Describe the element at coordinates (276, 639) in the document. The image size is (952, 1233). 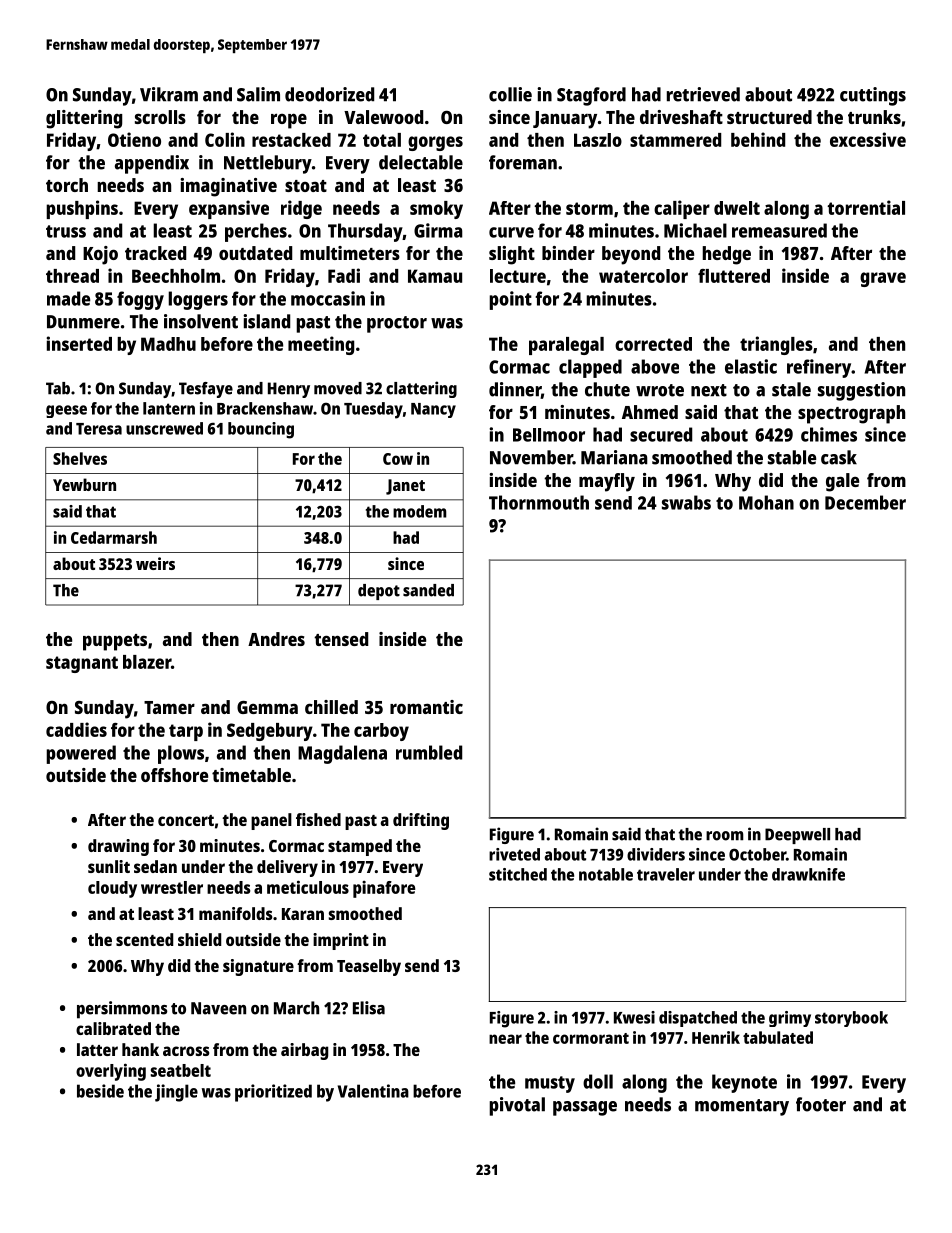
I see `Andres` at that location.
